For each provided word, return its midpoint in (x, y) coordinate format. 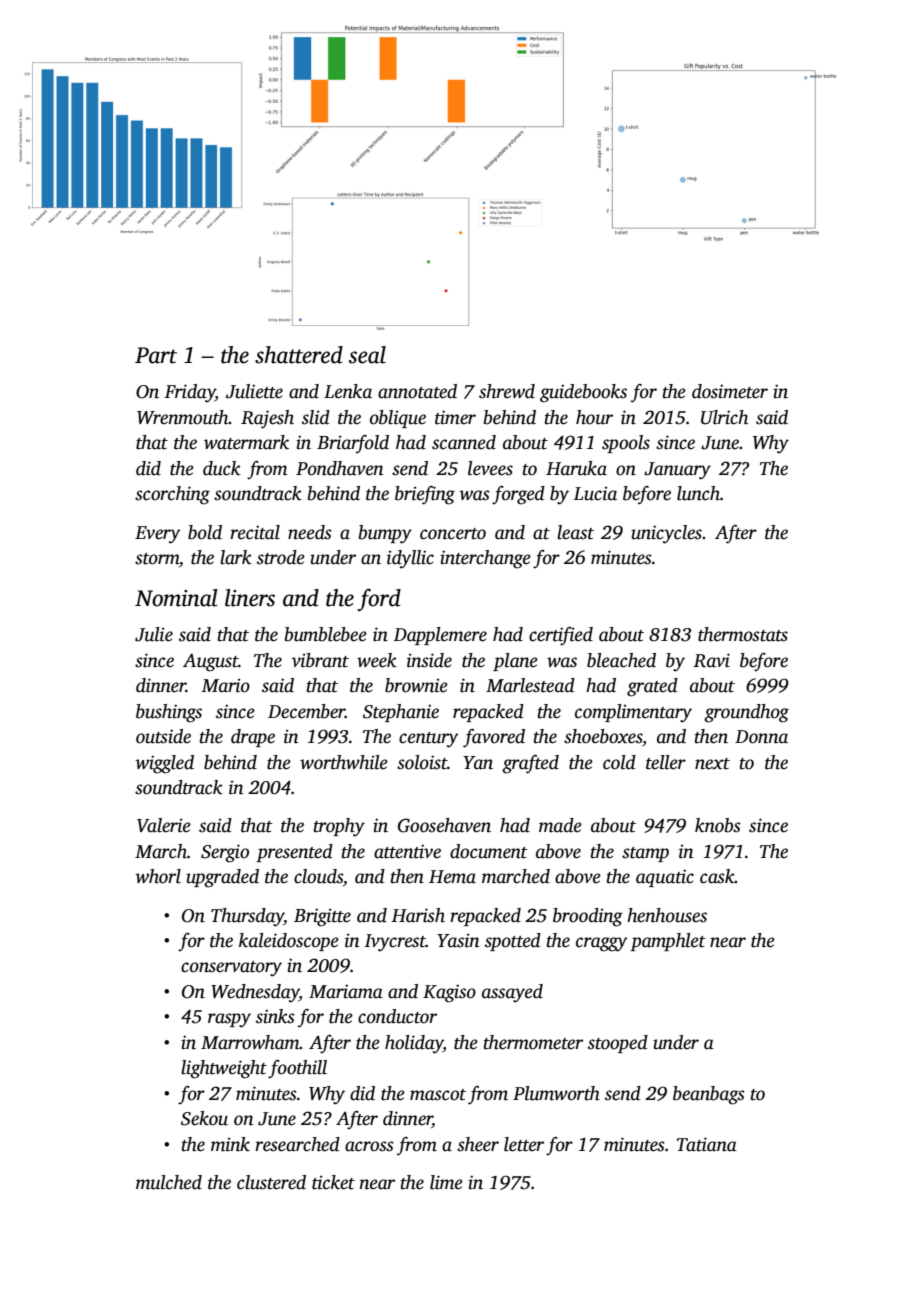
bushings (169, 713)
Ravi (711, 660)
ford (379, 600)
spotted (513, 942)
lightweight (224, 1069)
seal (367, 355)
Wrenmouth (183, 417)
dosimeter (730, 391)
